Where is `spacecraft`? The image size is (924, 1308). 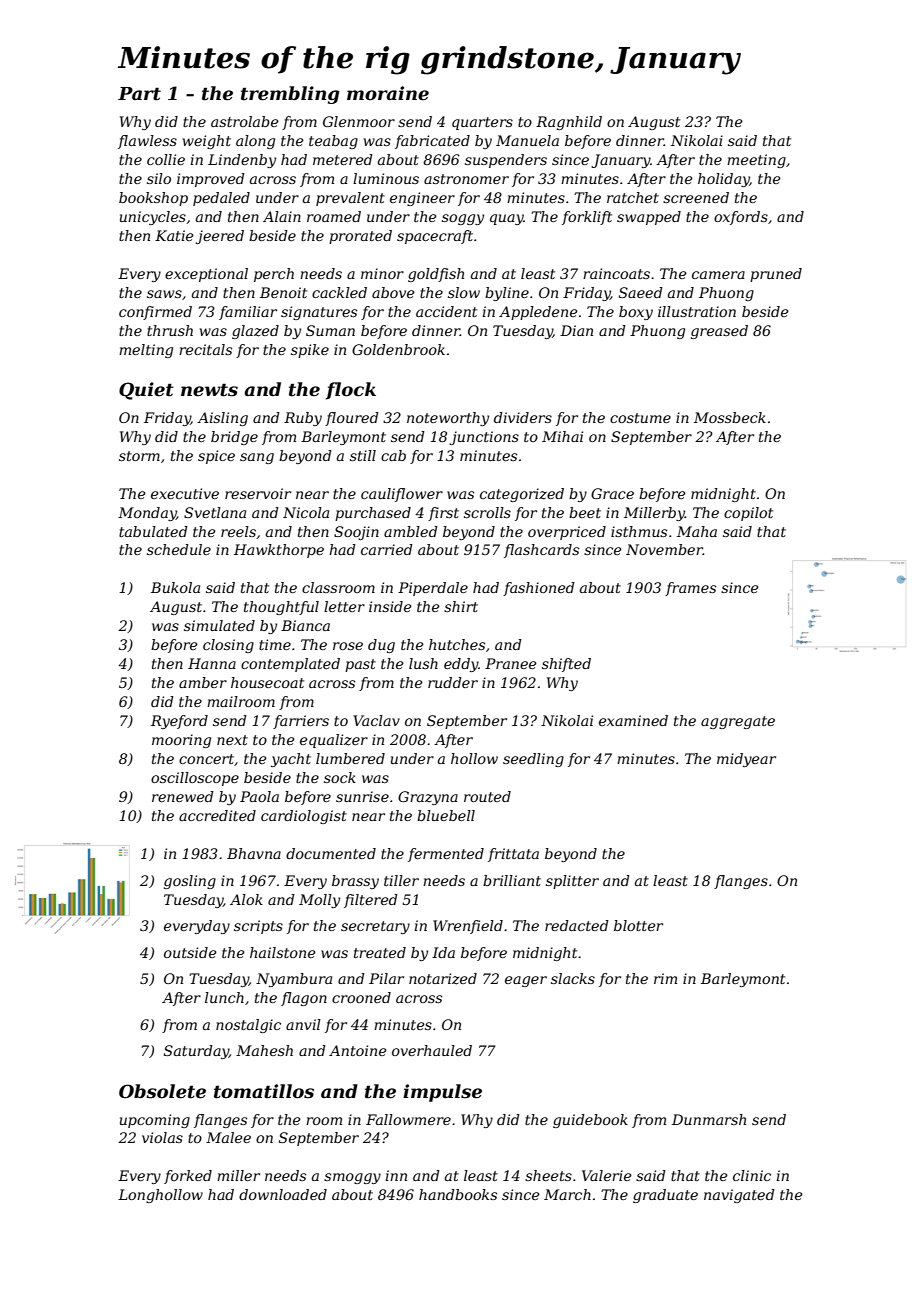
spacecraft is located at coordinates (435, 237).
